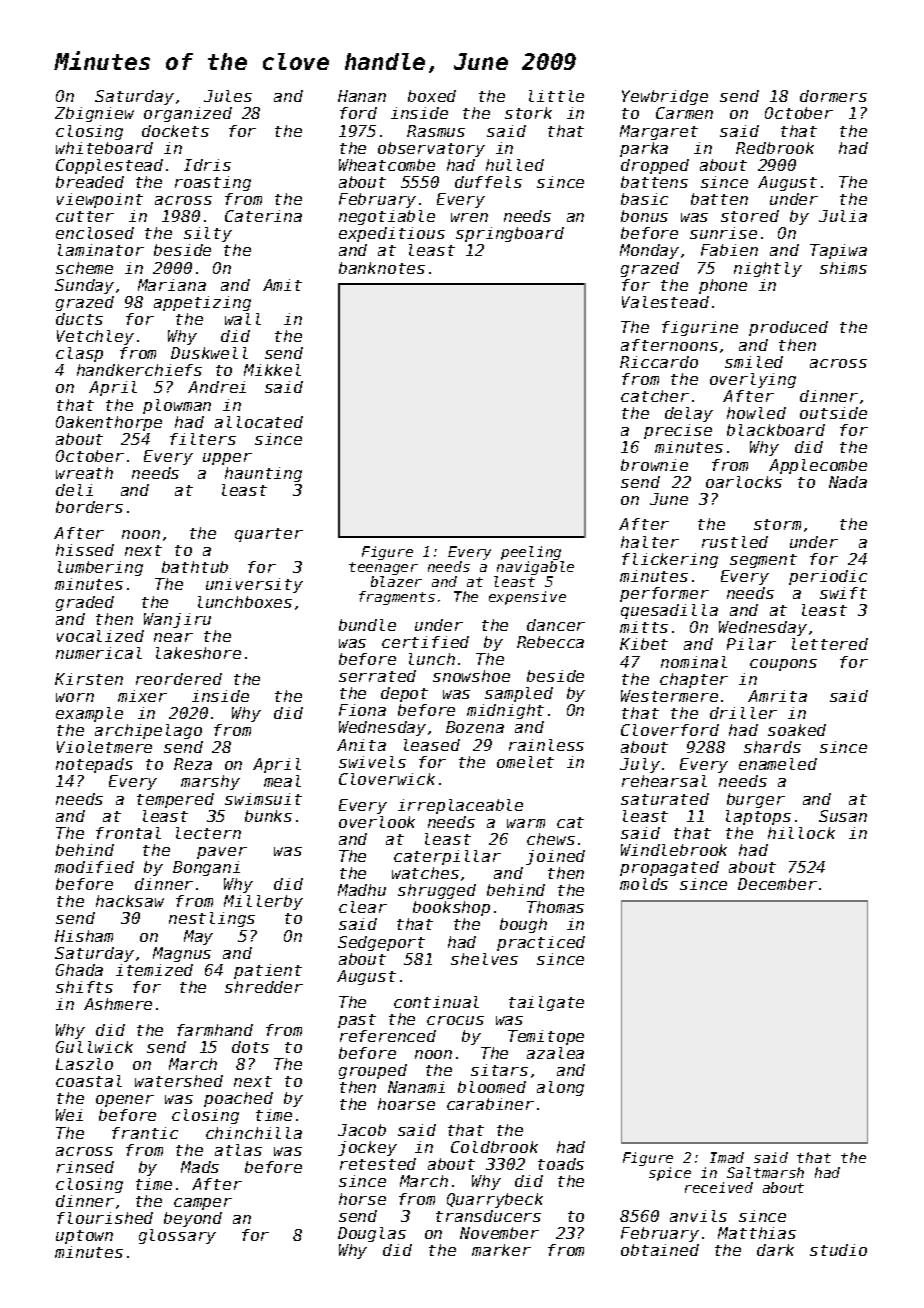 The width and height of the image is (924, 1308). I want to click on Redbrook, so click(775, 148).
